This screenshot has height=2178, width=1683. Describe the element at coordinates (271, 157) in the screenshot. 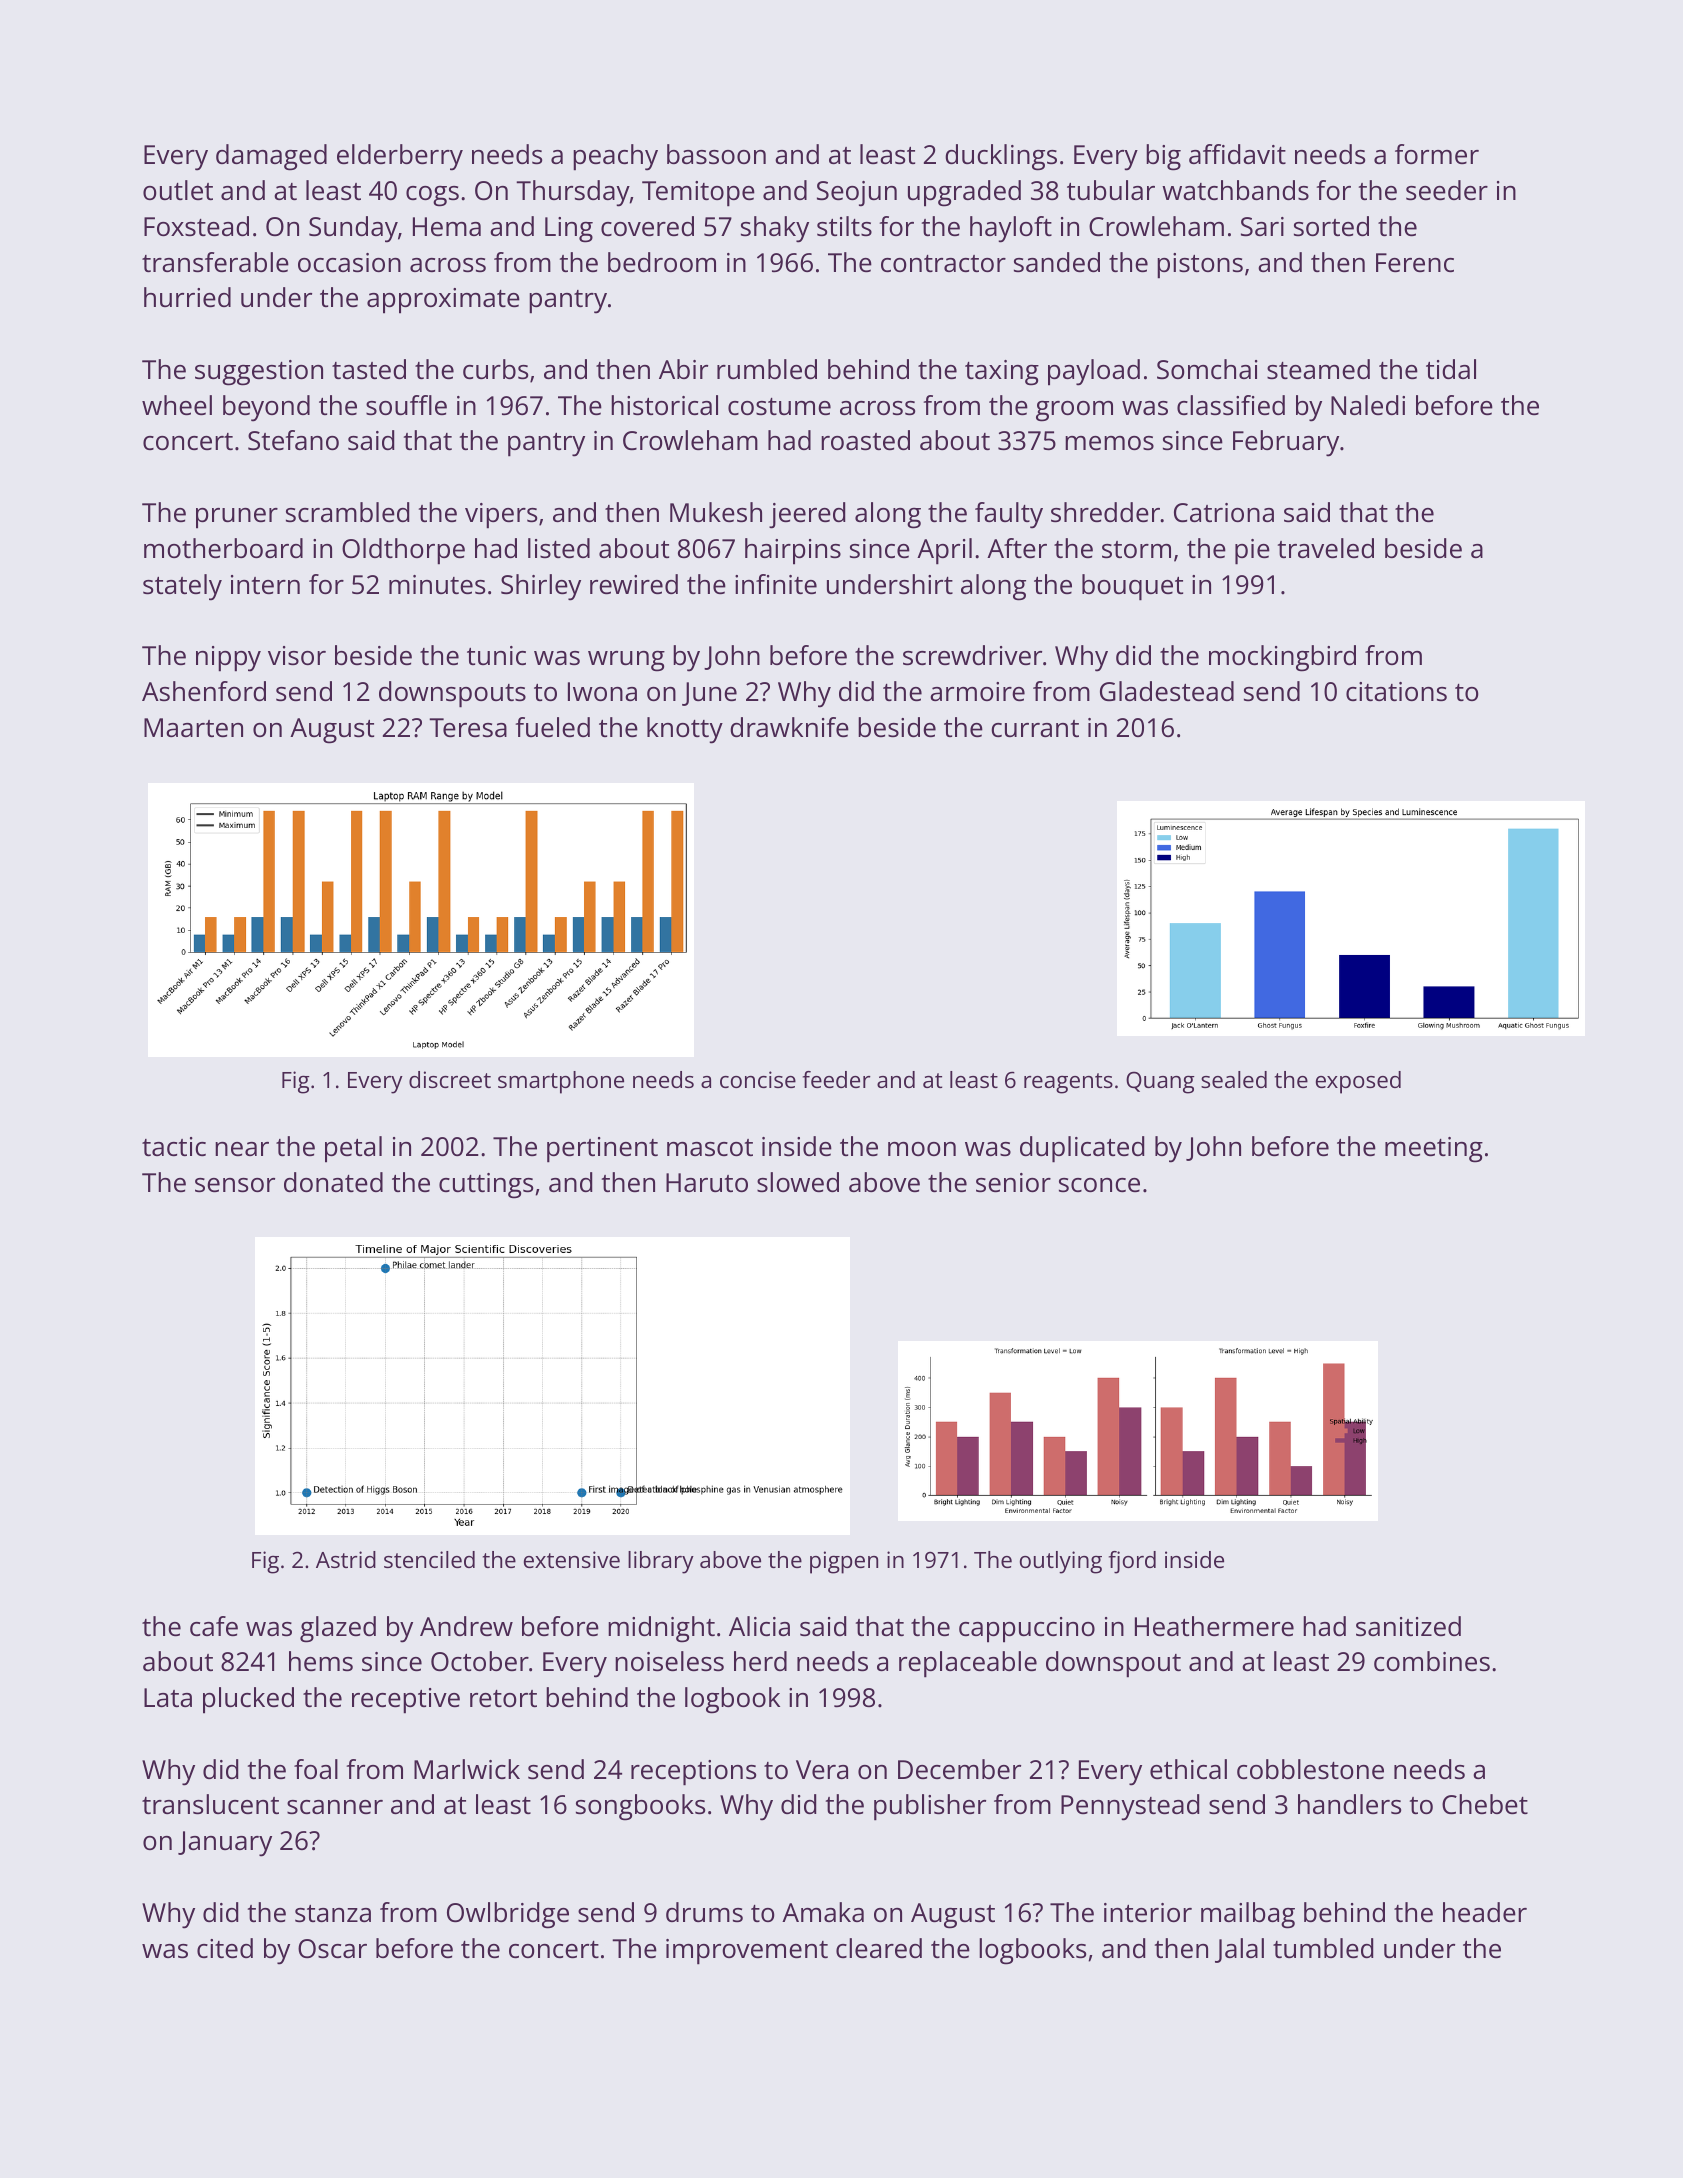

I see `damaged` at that location.
